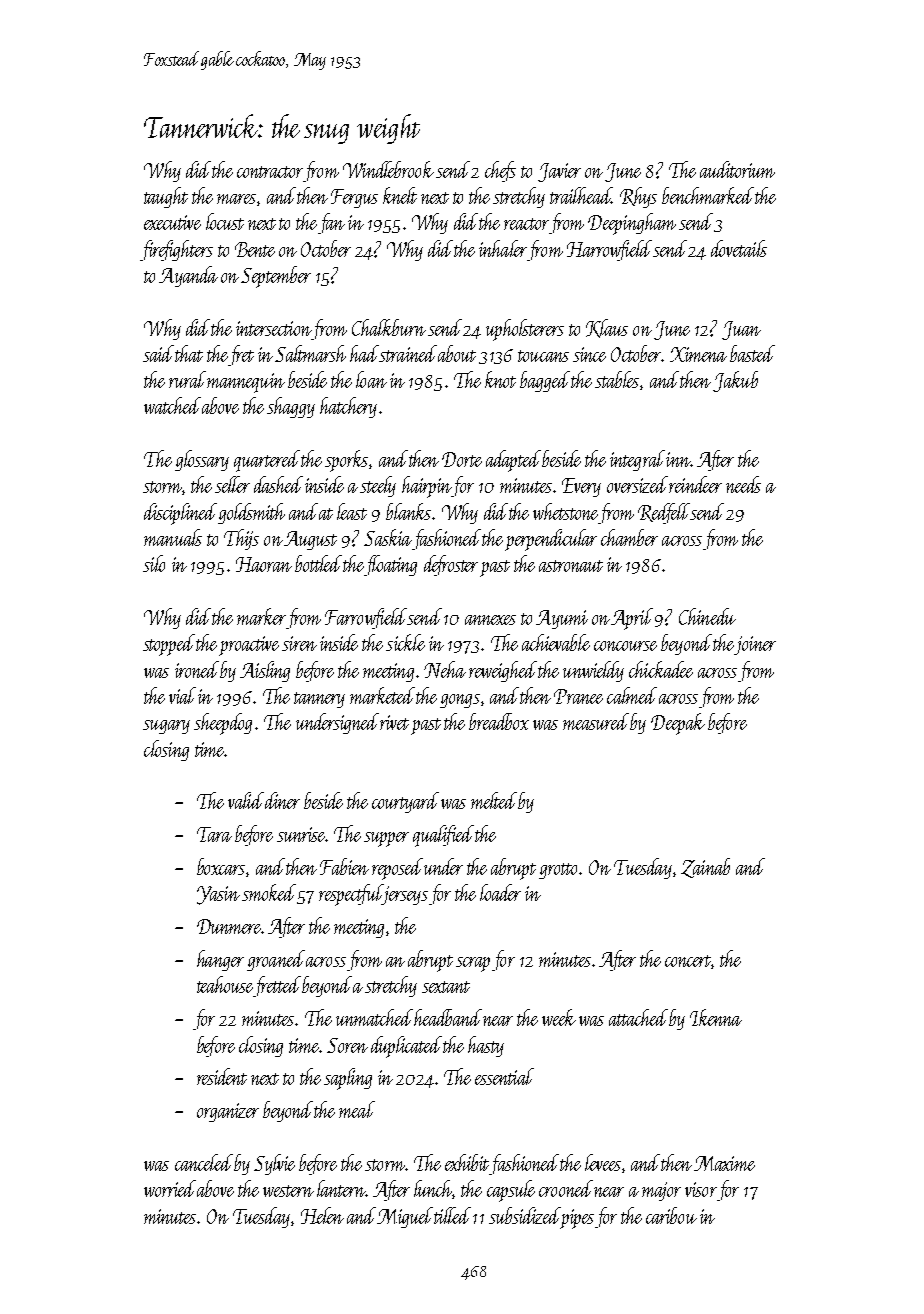 This image has width=924, height=1314. Describe the element at coordinates (629, 537) in the image. I see `chamber` at that location.
